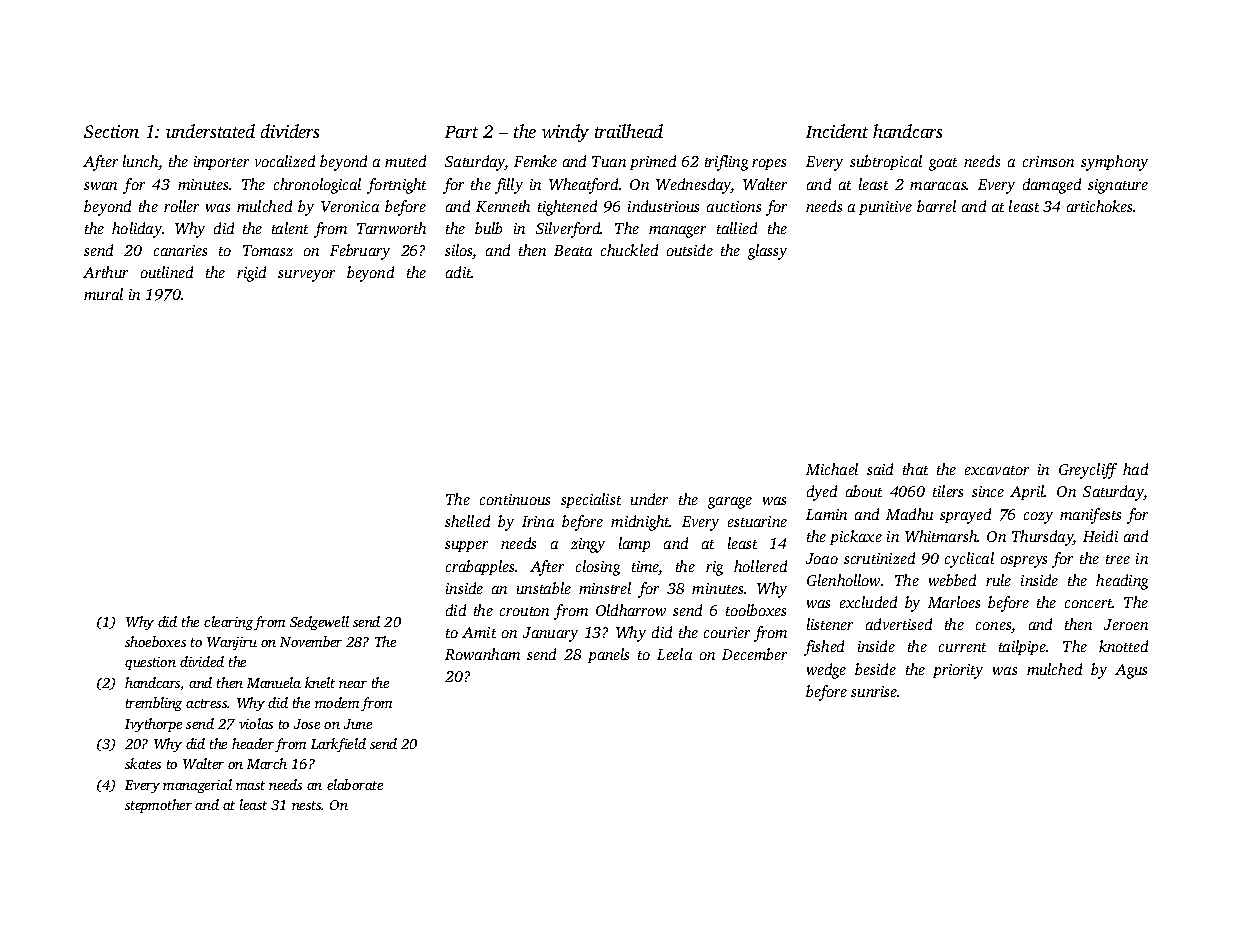 This page has height=952, width=1233. Describe the element at coordinates (358, 724) in the page. I see `June` at that location.
